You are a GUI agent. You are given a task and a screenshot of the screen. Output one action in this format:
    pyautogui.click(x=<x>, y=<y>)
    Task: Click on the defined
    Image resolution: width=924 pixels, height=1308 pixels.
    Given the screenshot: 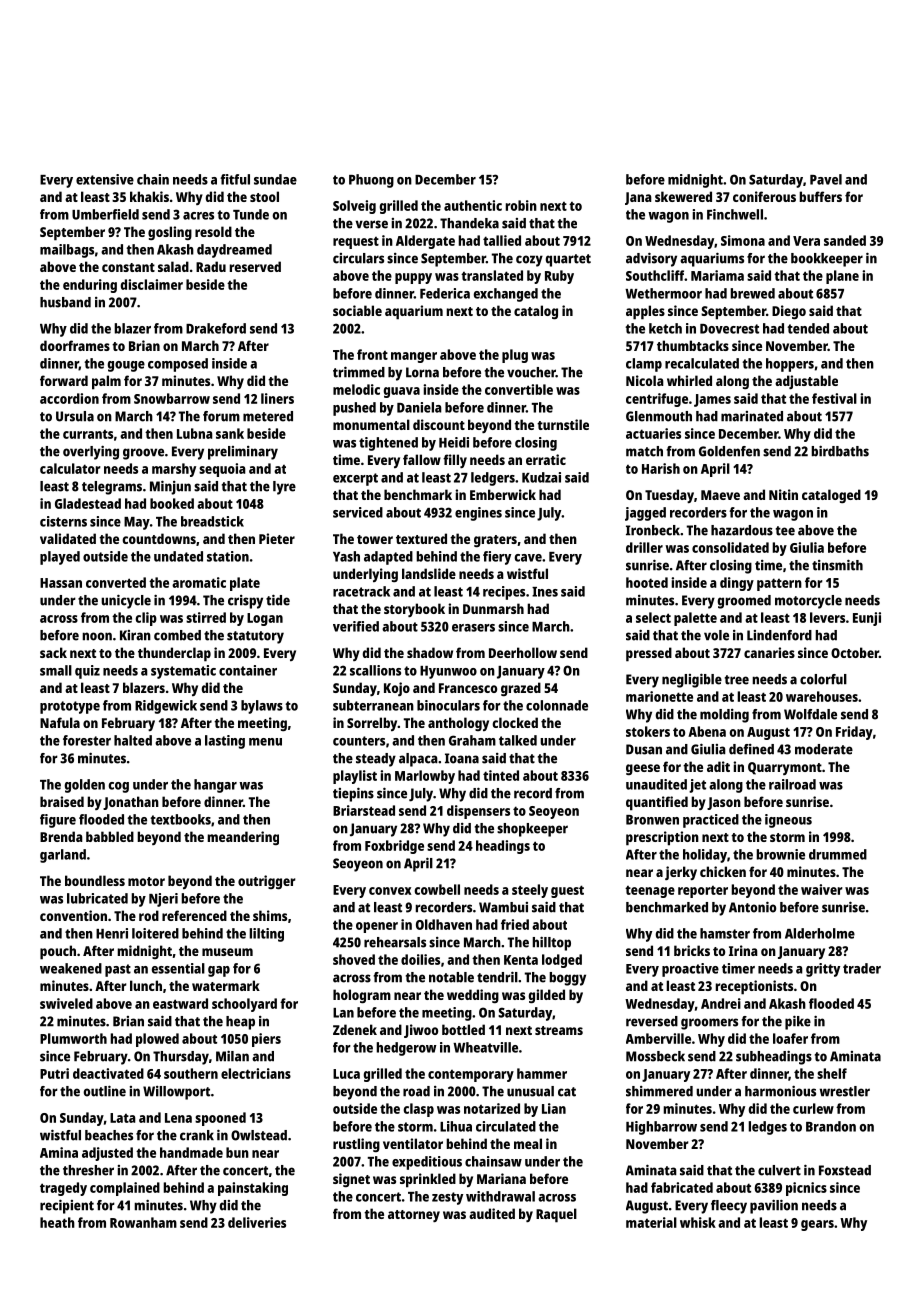 What is the action you would take?
    pyautogui.click(x=751, y=749)
